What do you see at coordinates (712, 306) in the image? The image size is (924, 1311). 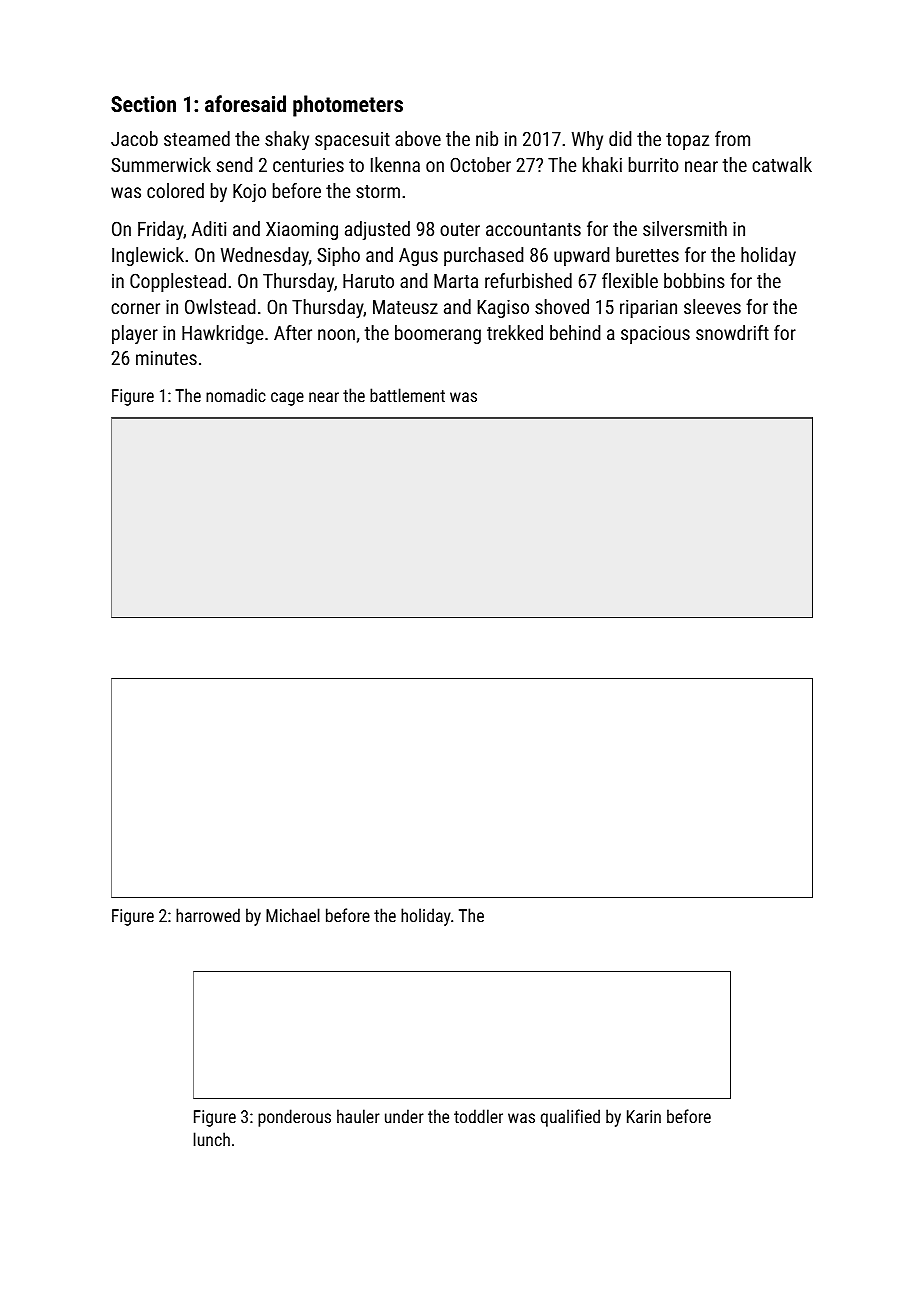 I see `sleeves` at bounding box center [712, 306].
